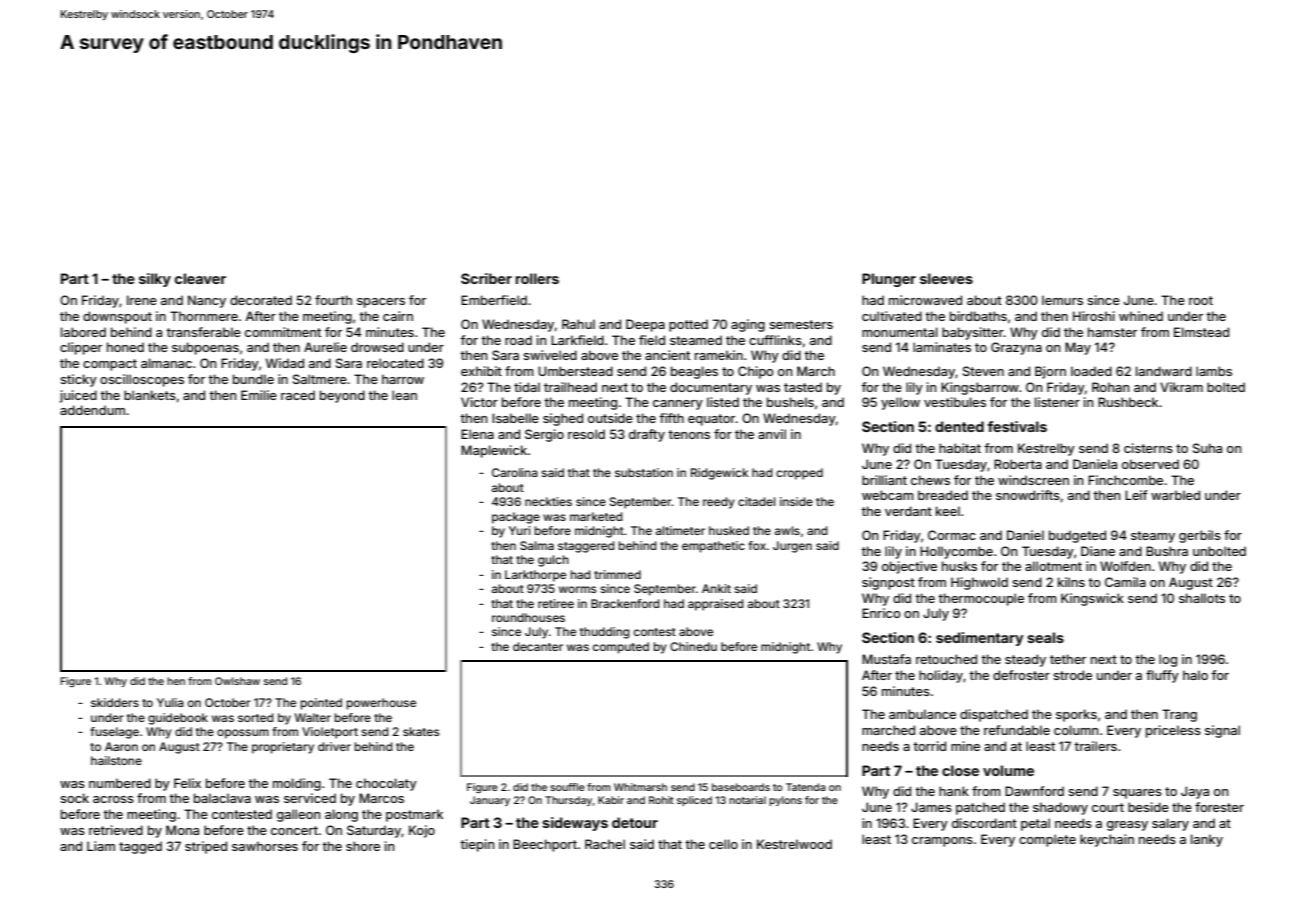 The height and width of the screenshot is (924, 1308). I want to click on Salma, so click(537, 545).
